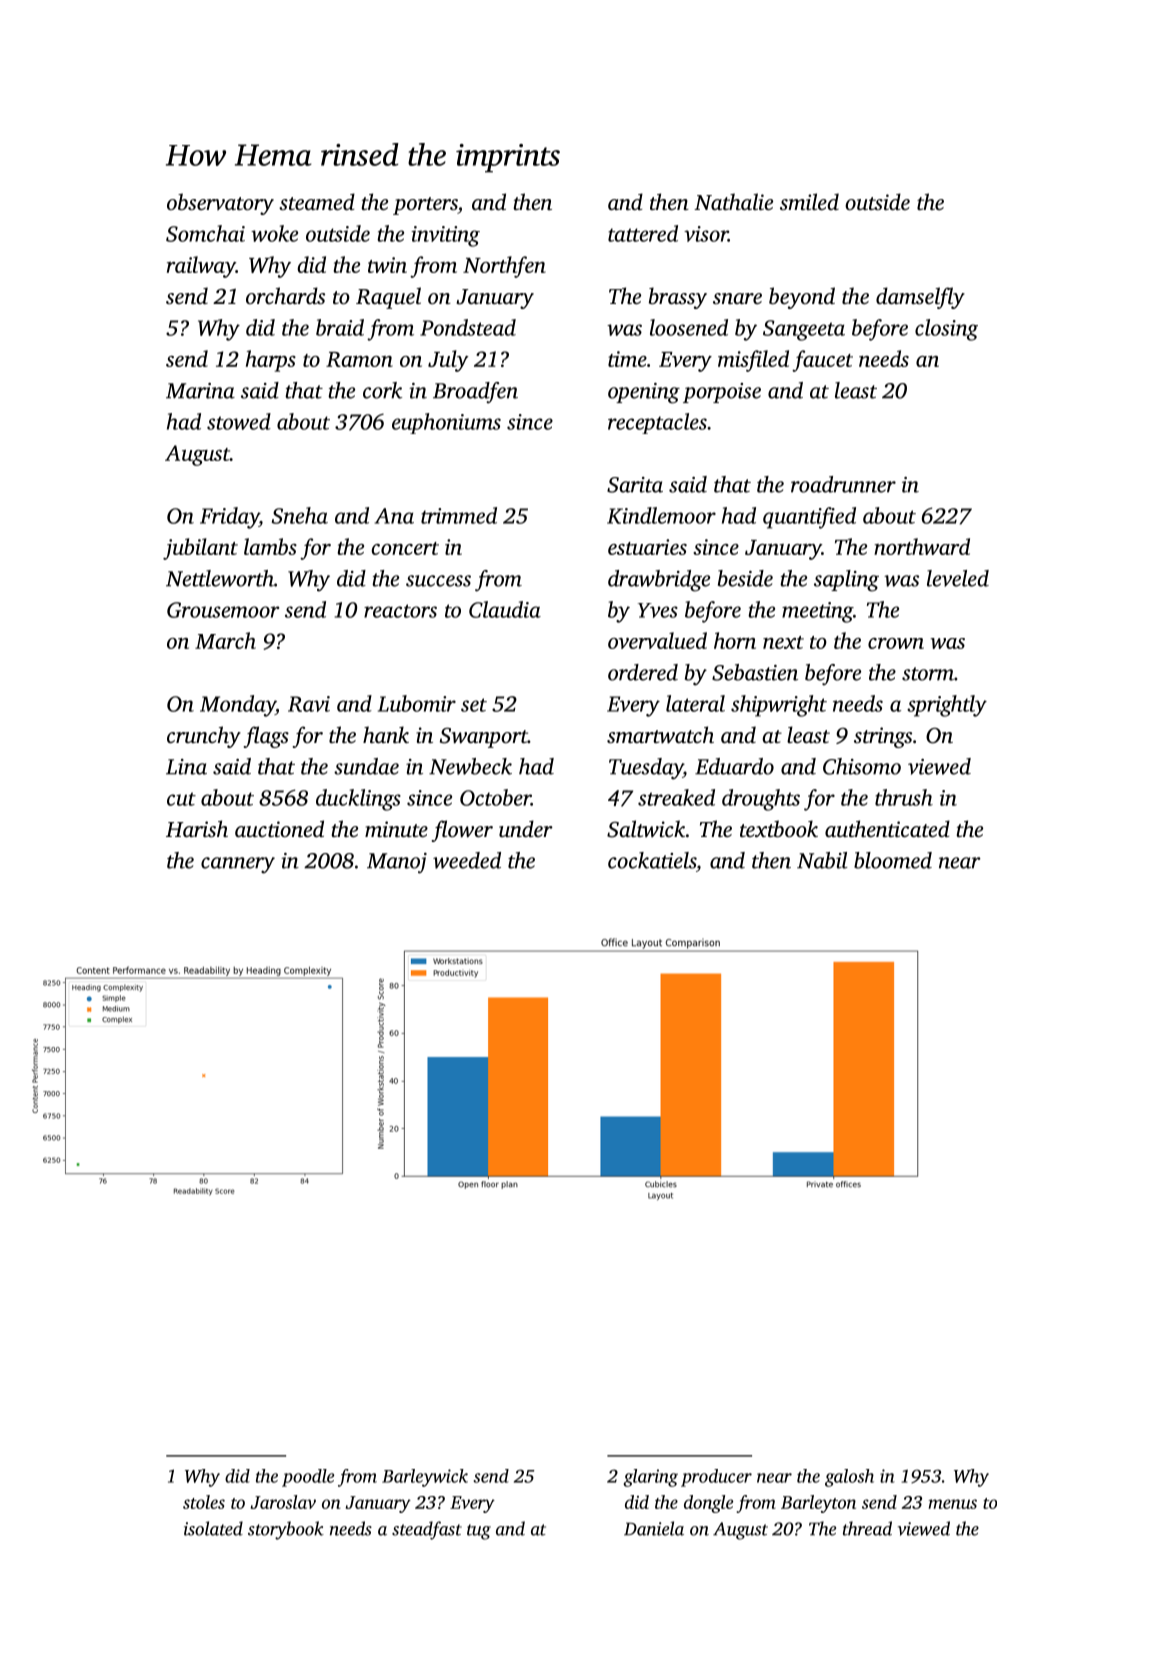 The height and width of the page is (1654, 1165). What do you see at coordinates (822, 860) in the page?
I see `Nabil` at bounding box center [822, 860].
